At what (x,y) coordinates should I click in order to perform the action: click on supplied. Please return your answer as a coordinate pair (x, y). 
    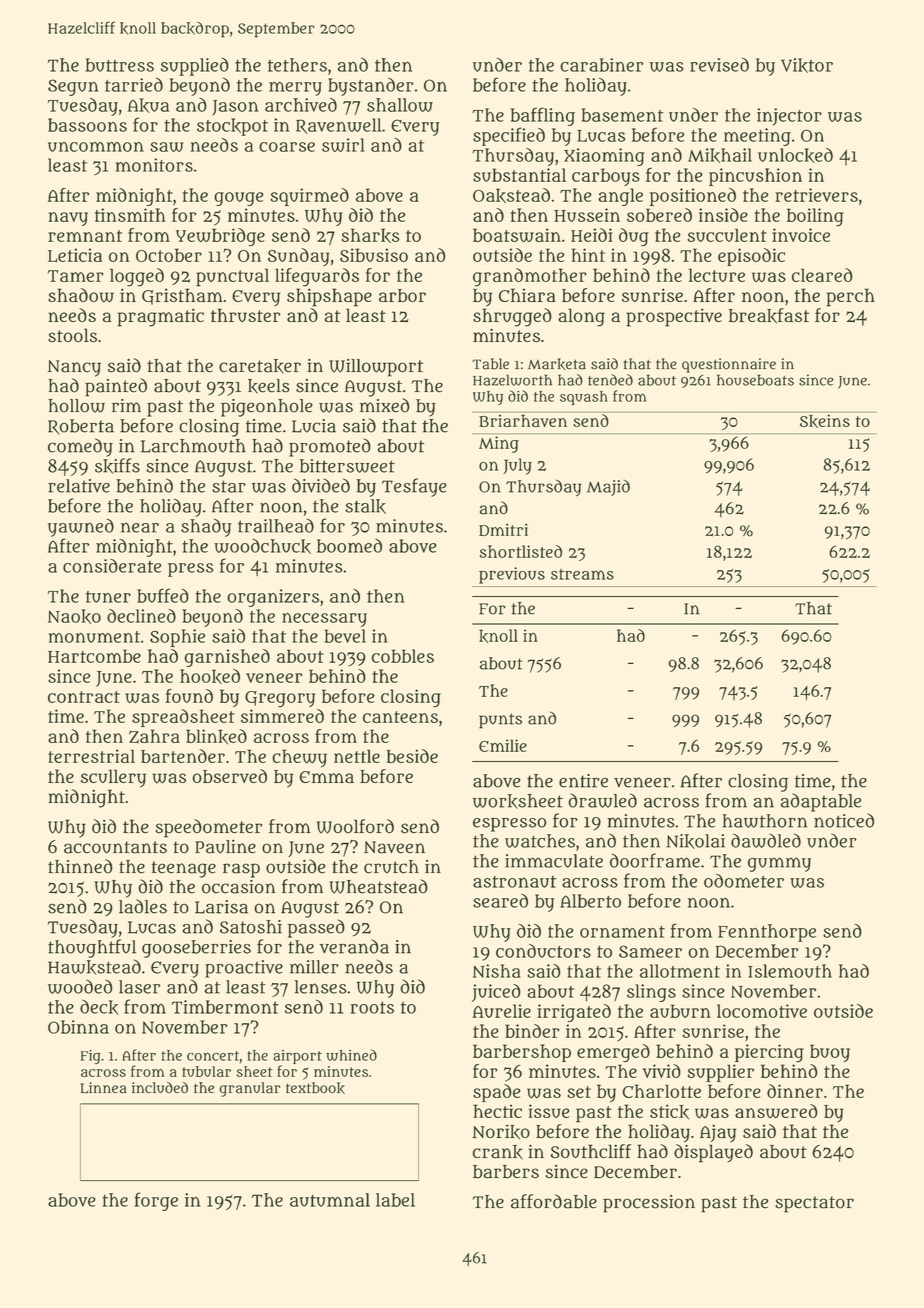
    Looking at the image, I should click on (194, 67).
